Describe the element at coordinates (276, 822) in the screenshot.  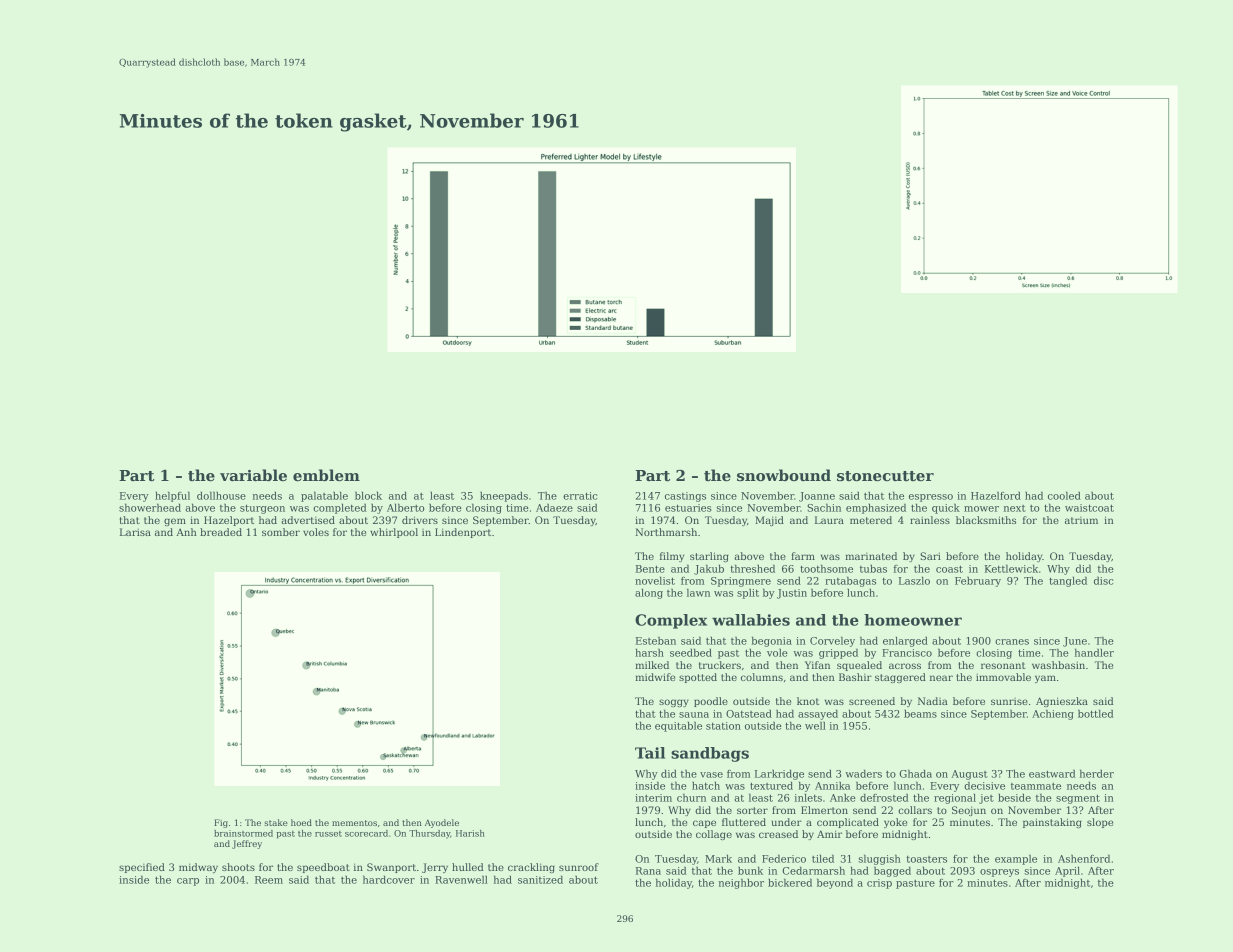
I see `stake` at that location.
